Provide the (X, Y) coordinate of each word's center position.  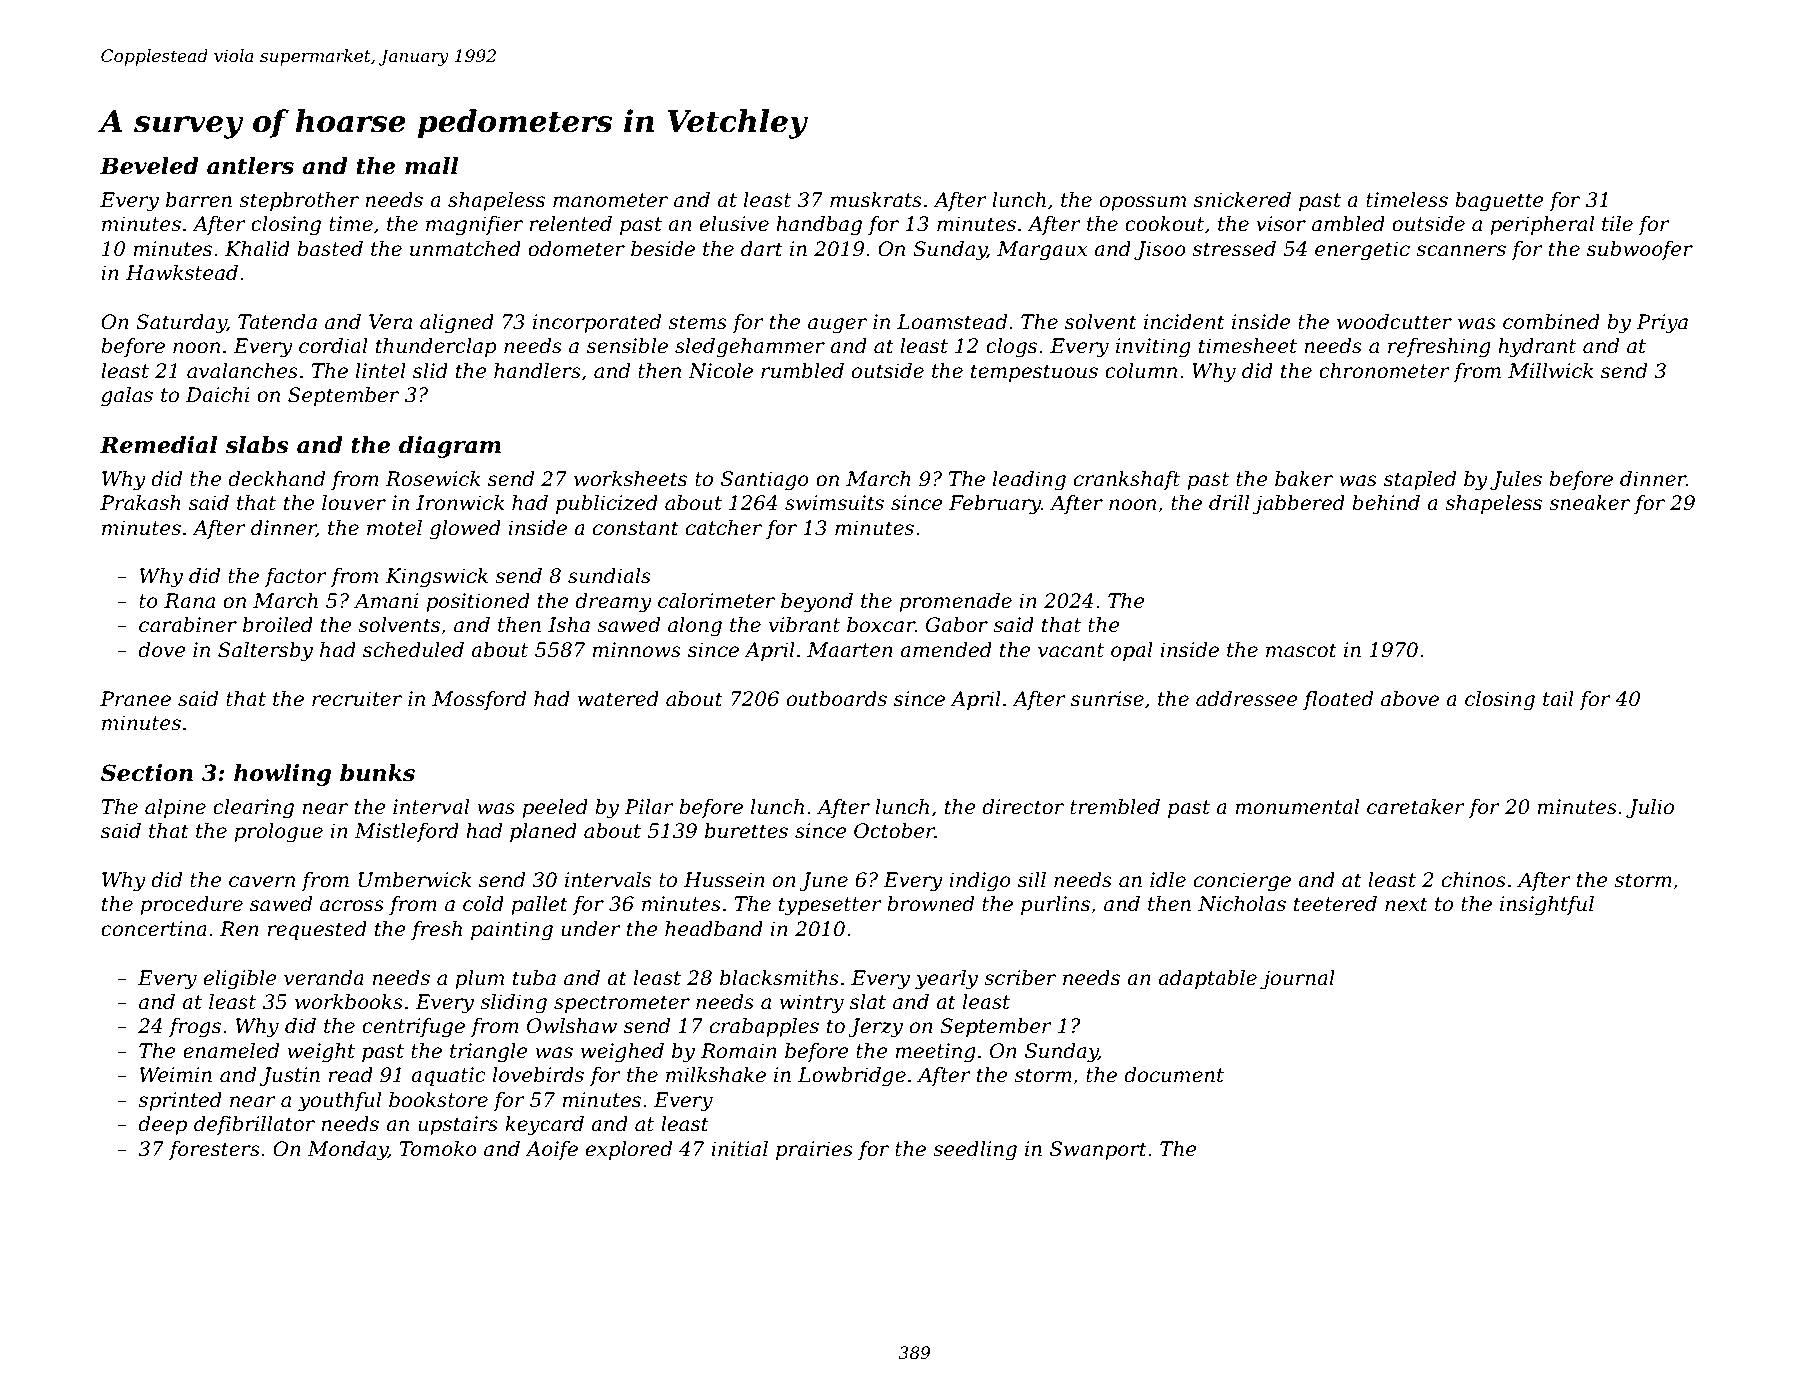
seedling (975, 1151)
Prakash (140, 503)
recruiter (357, 699)
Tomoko (438, 1149)
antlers (250, 166)
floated (1338, 700)
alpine (175, 808)
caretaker (1416, 807)
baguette (1499, 202)
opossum (1143, 203)
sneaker (1589, 503)
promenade (955, 602)
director (1023, 807)
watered (618, 699)
